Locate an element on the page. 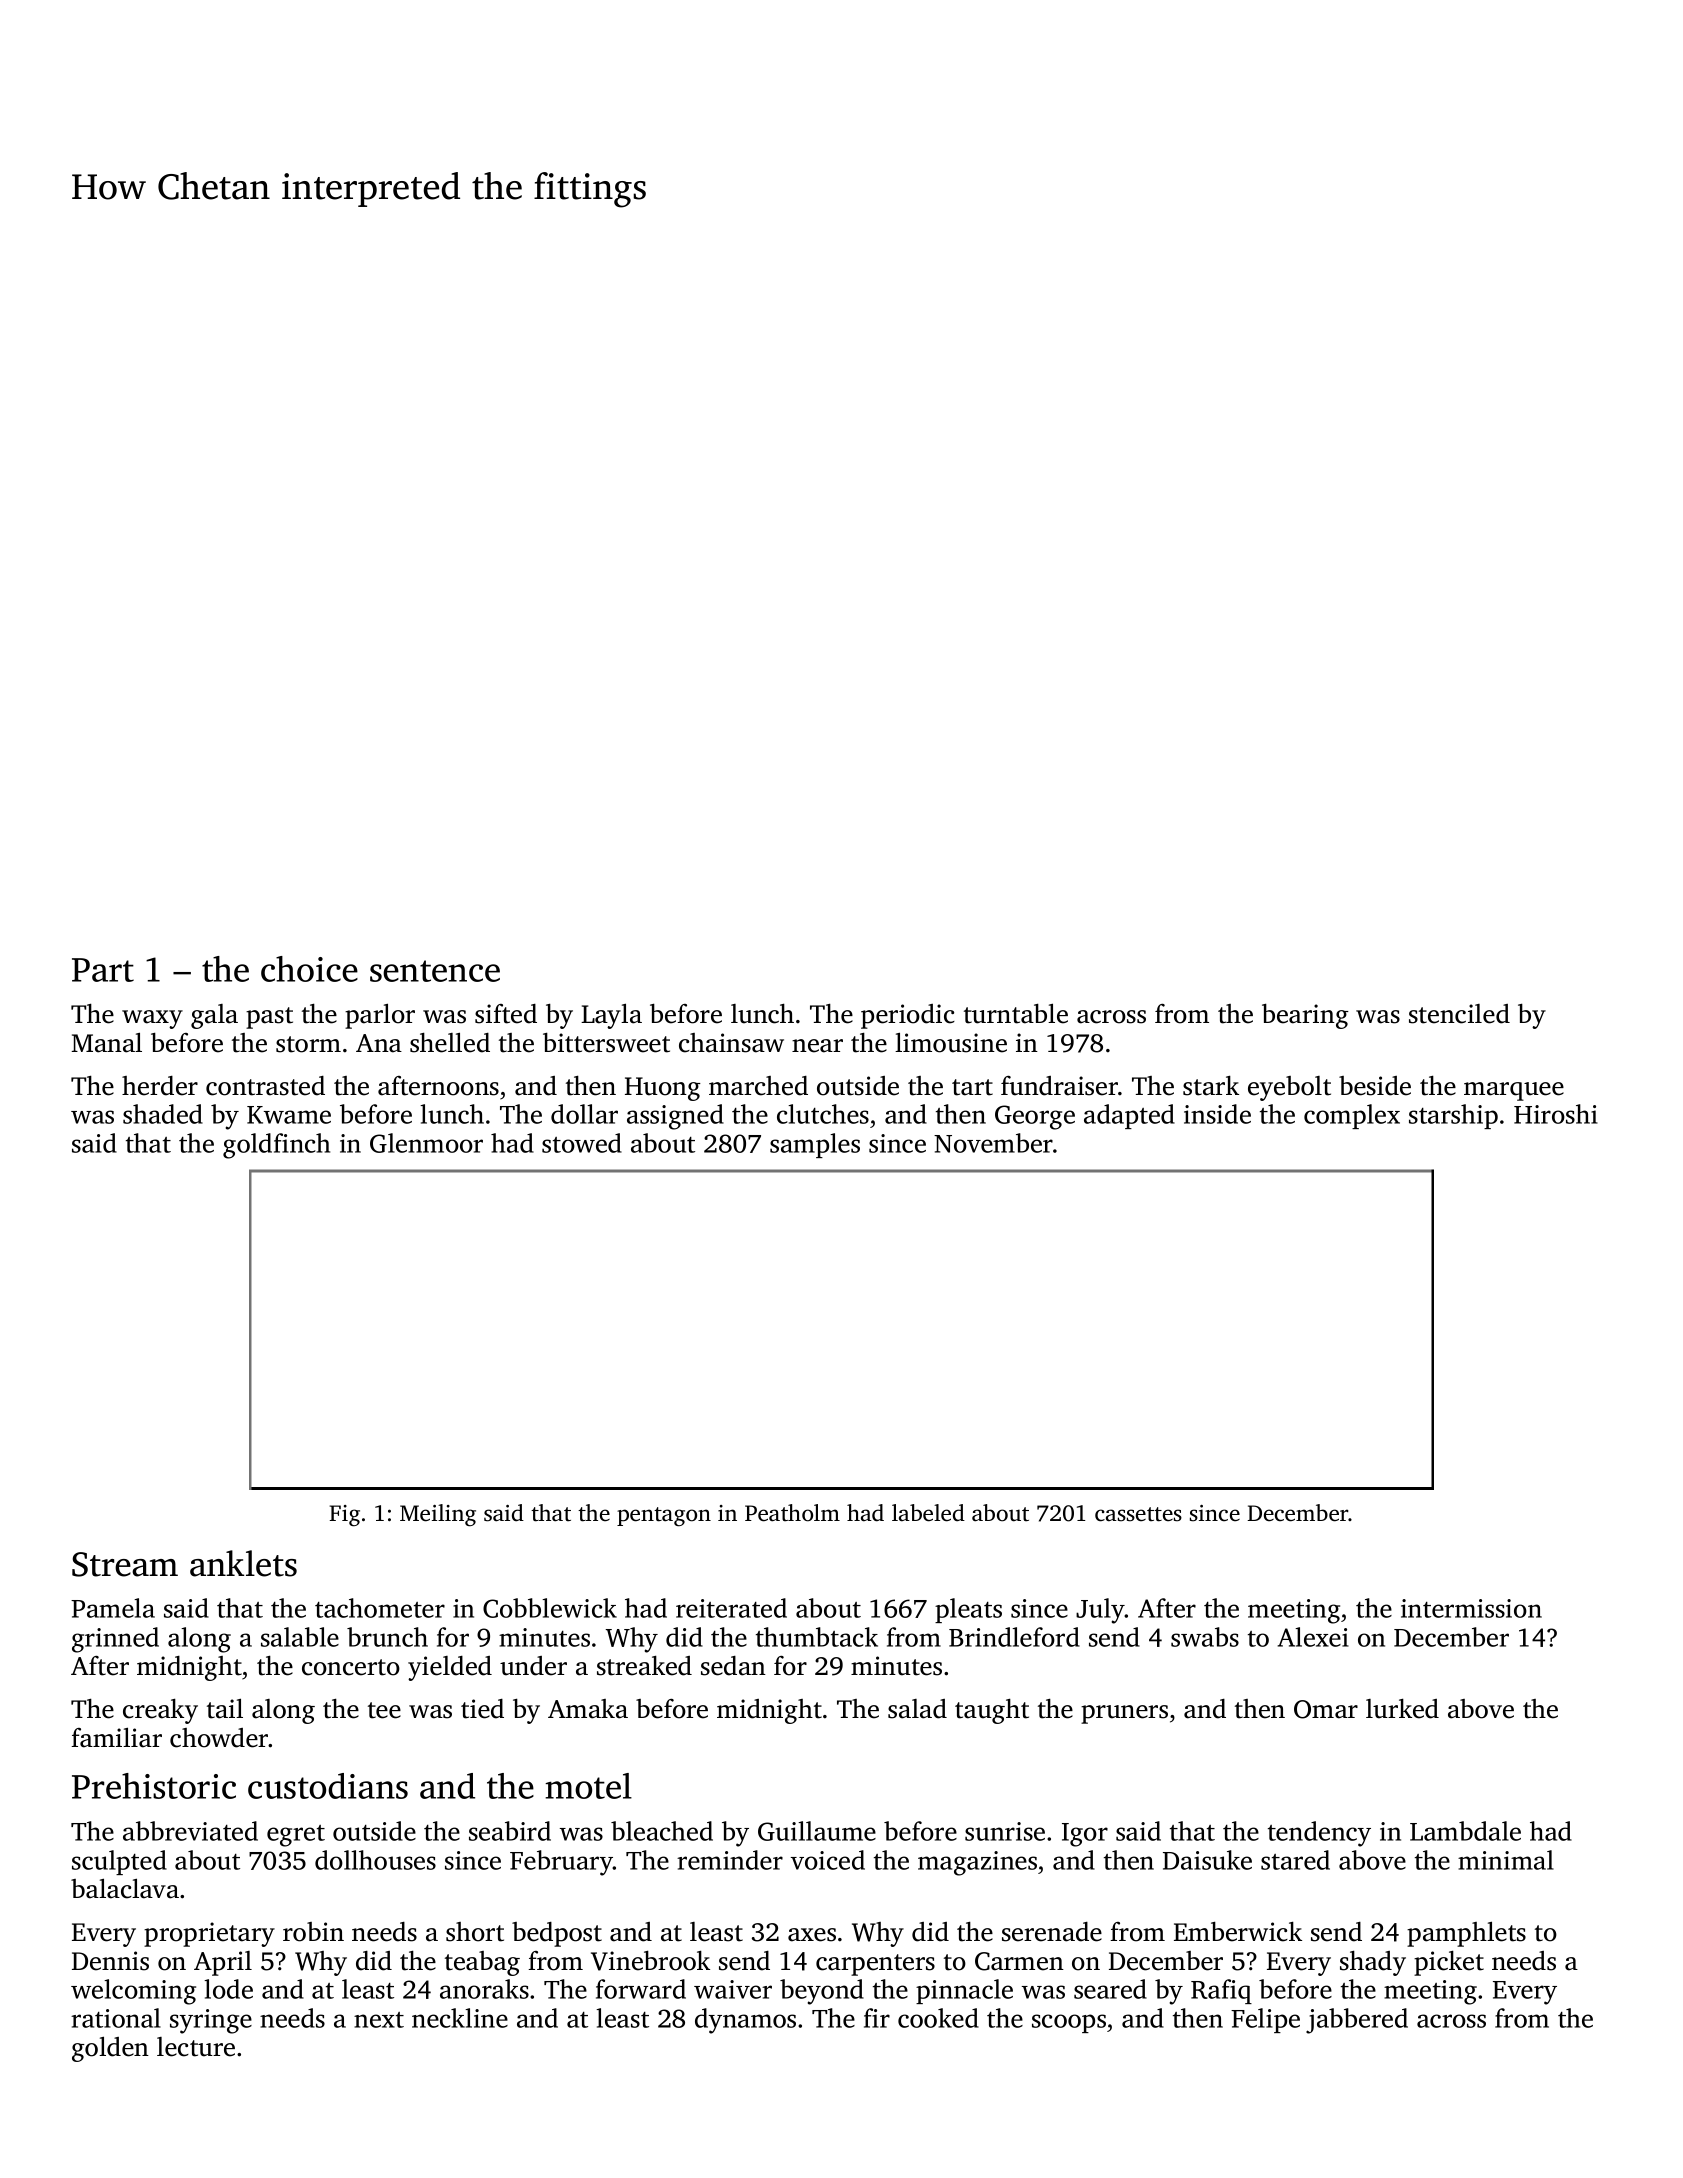 The image size is (1683, 2178). next is located at coordinates (379, 2020).
